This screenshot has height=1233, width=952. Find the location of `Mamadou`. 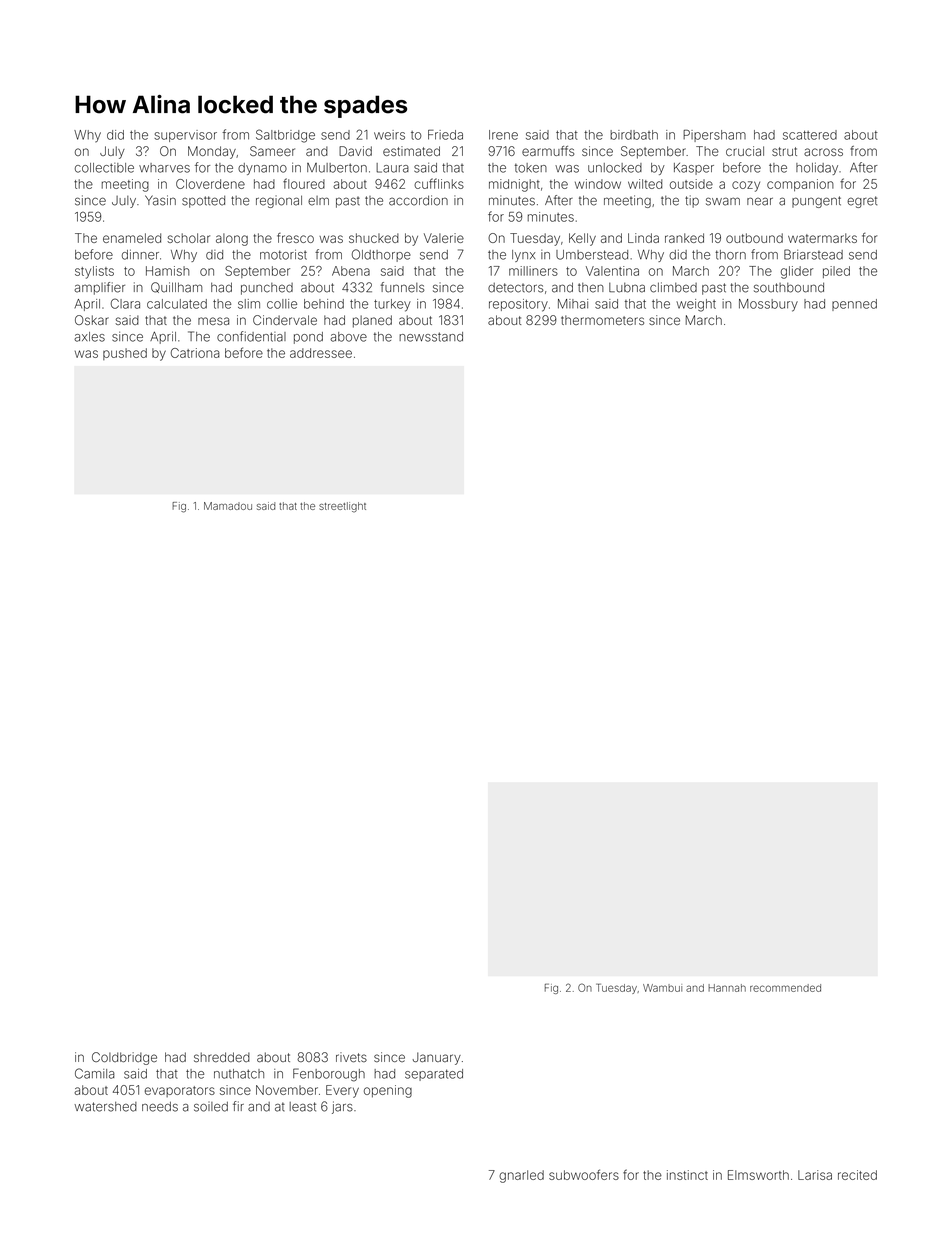

Mamadou is located at coordinates (228, 506).
